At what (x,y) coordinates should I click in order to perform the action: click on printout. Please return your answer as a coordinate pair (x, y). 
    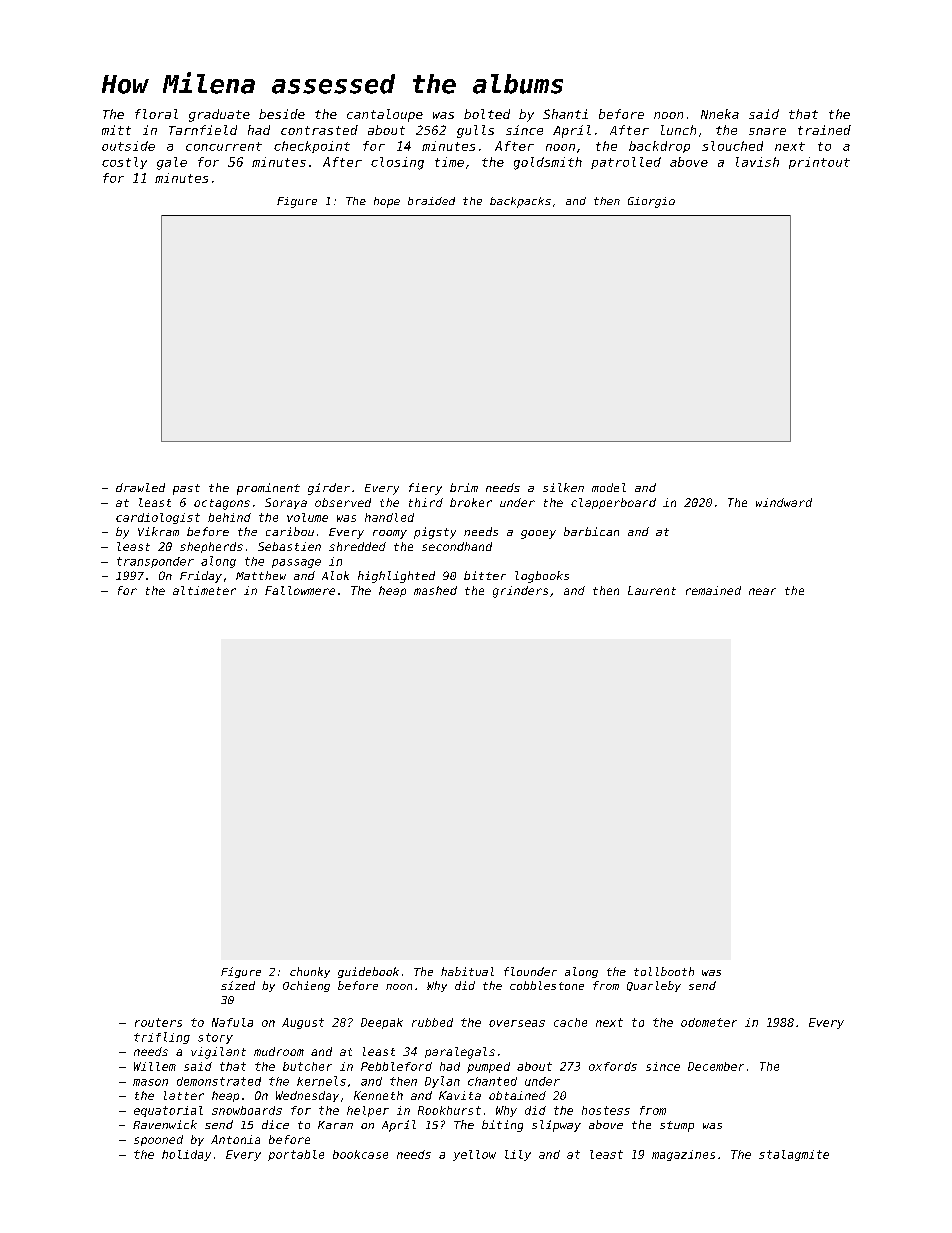
    Looking at the image, I should click on (819, 163).
